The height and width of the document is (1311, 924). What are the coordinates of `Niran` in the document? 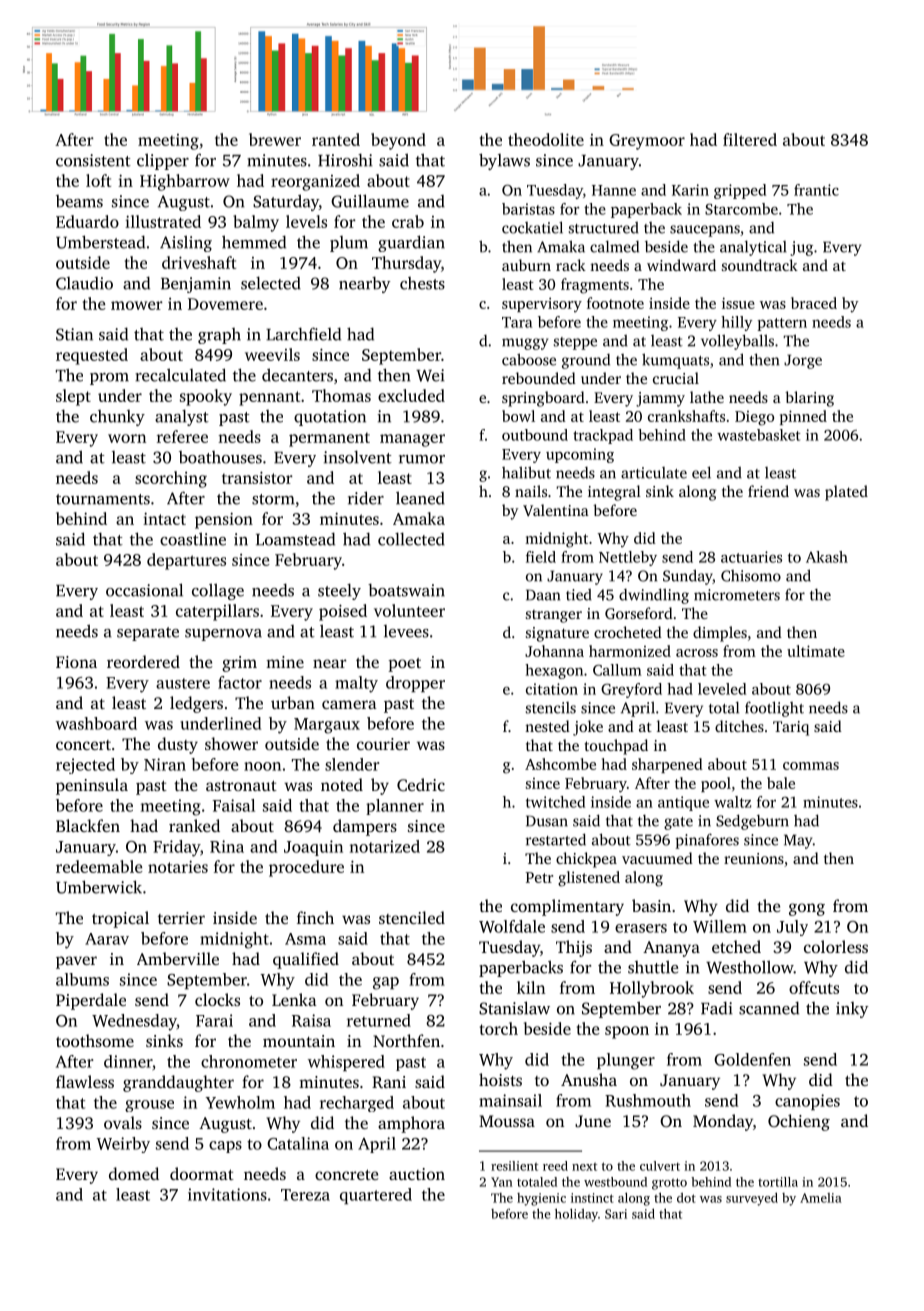 It's located at (165, 764).
